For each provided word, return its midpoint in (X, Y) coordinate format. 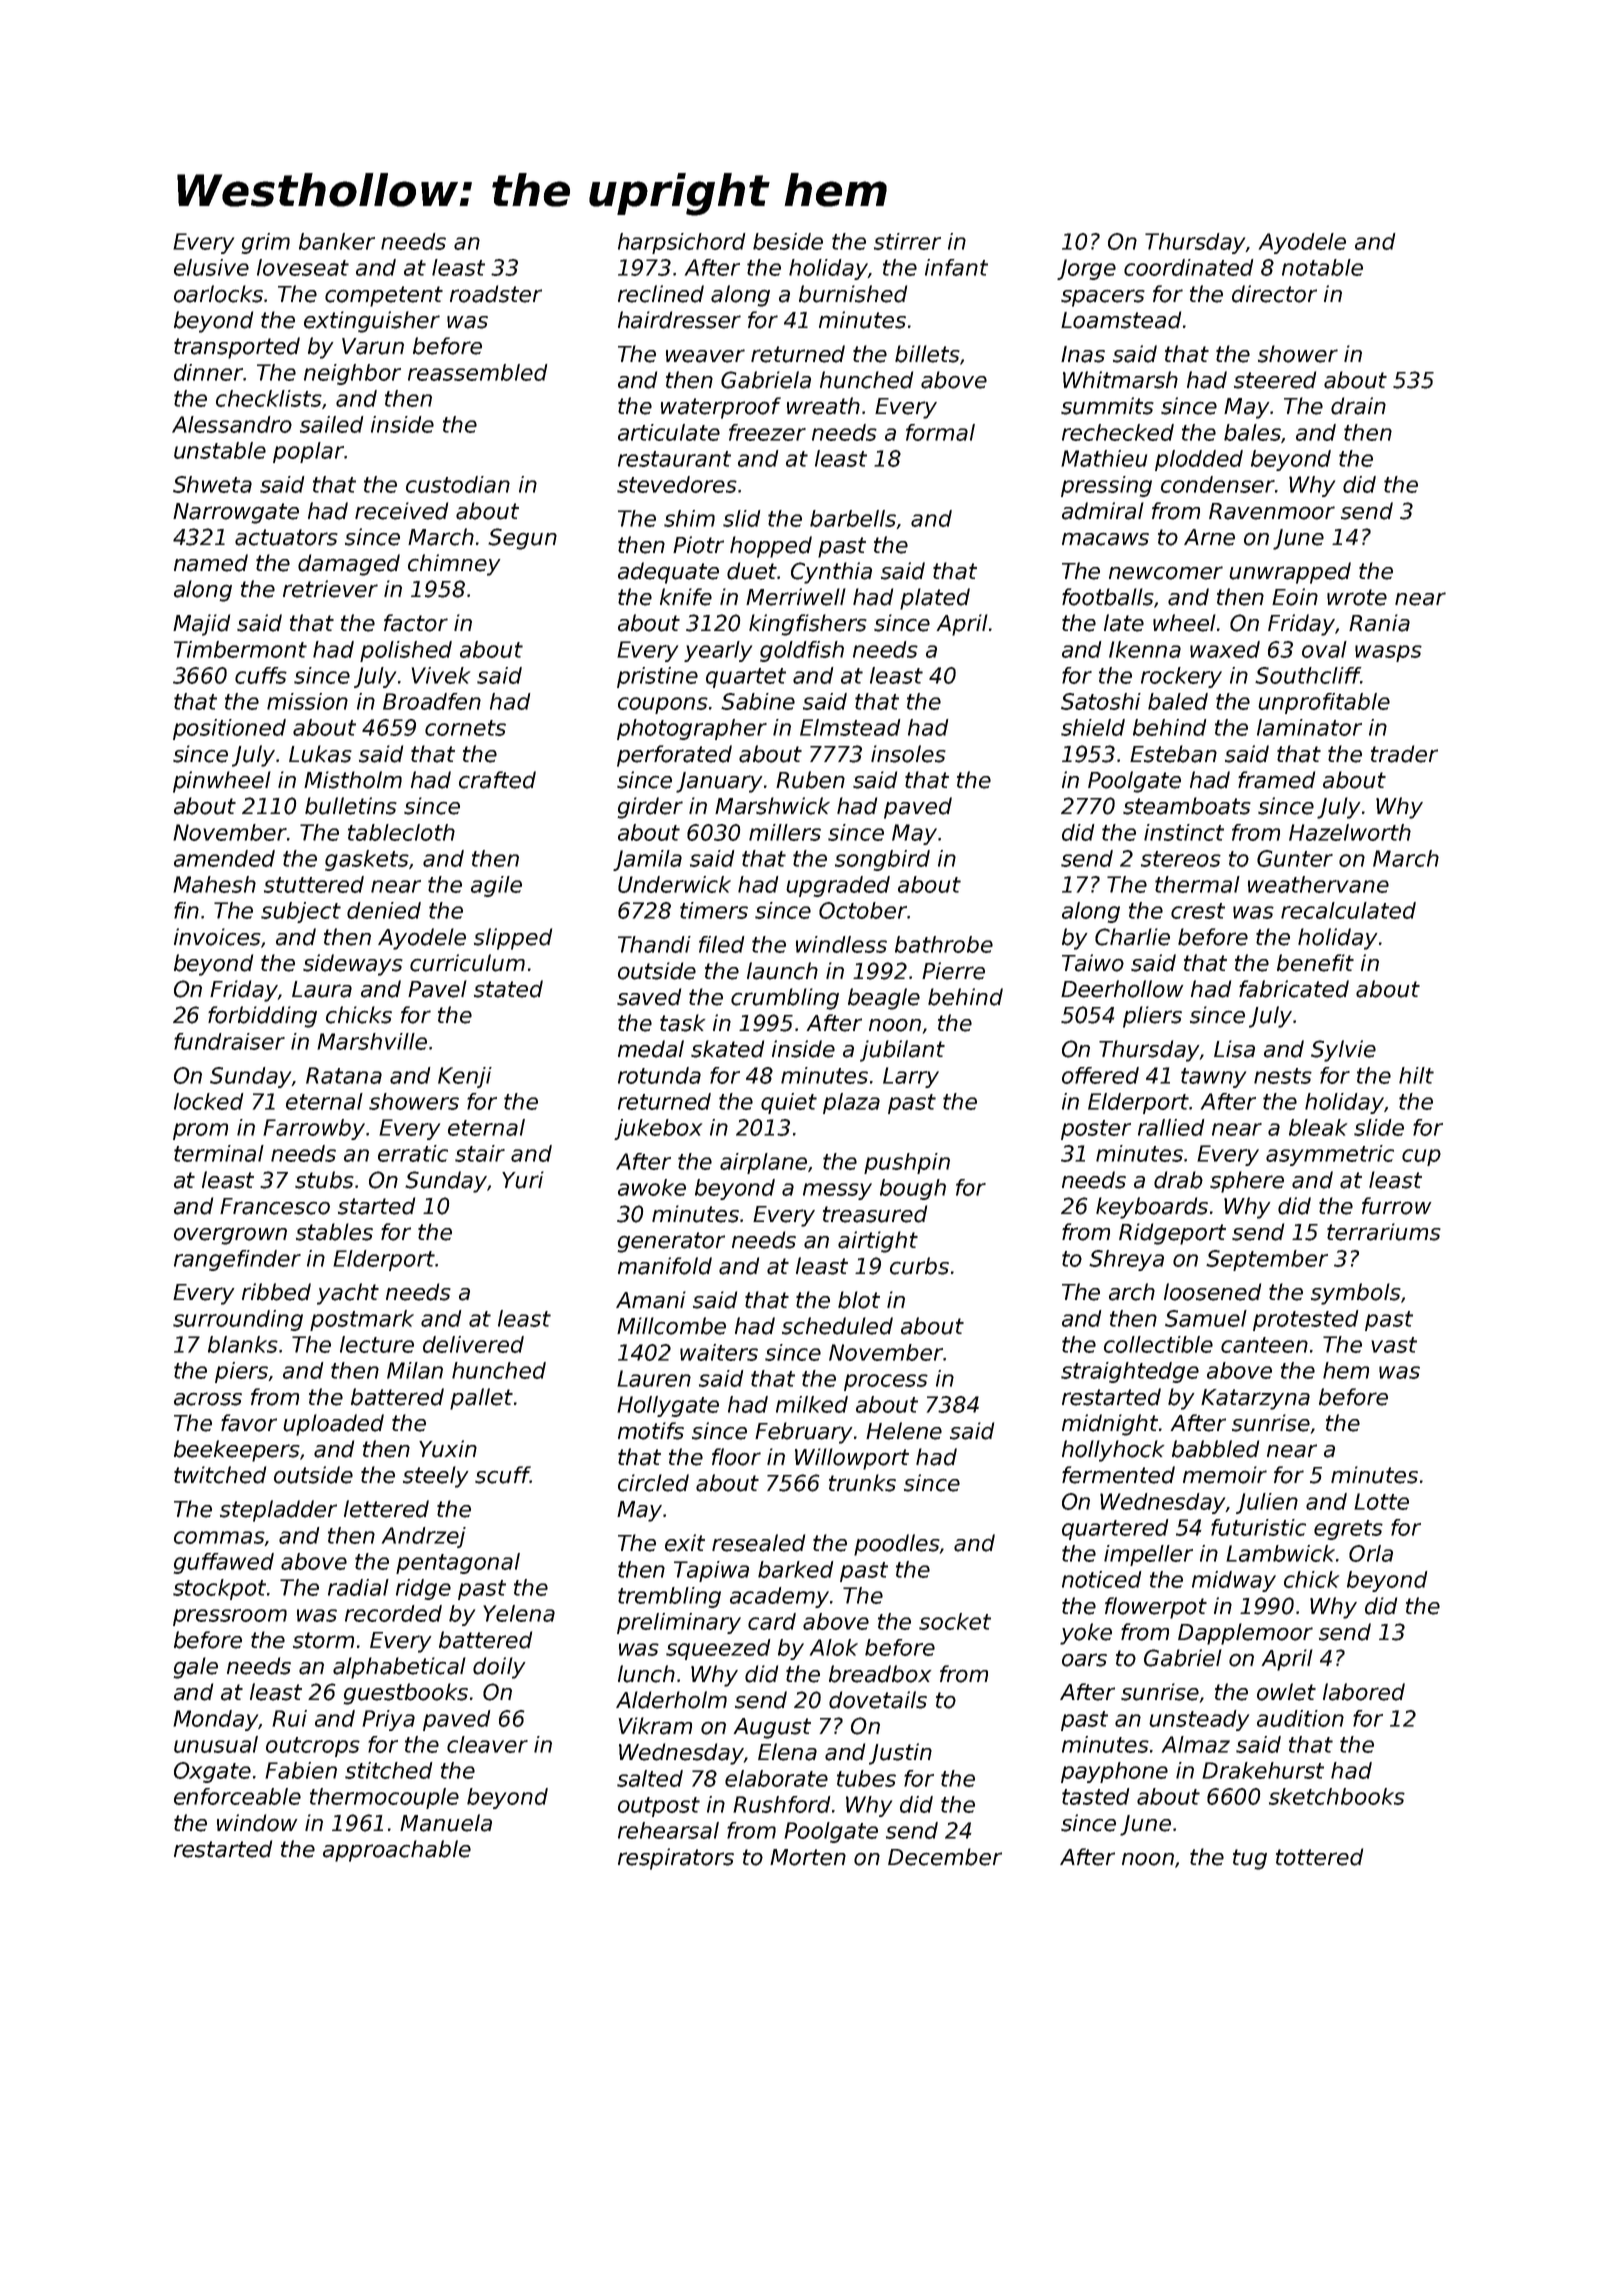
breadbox (880, 1674)
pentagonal (458, 1563)
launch (782, 971)
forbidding (262, 1017)
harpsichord (681, 243)
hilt (1416, 1075)
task (682, 1023)
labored (1364, 1692)
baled (1178, 701)
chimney (454, 565)
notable (1322, 267)
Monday (216, 1720)
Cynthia (831, 573)
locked (208, 1101)
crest (1198, 911)
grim (266, 243)
